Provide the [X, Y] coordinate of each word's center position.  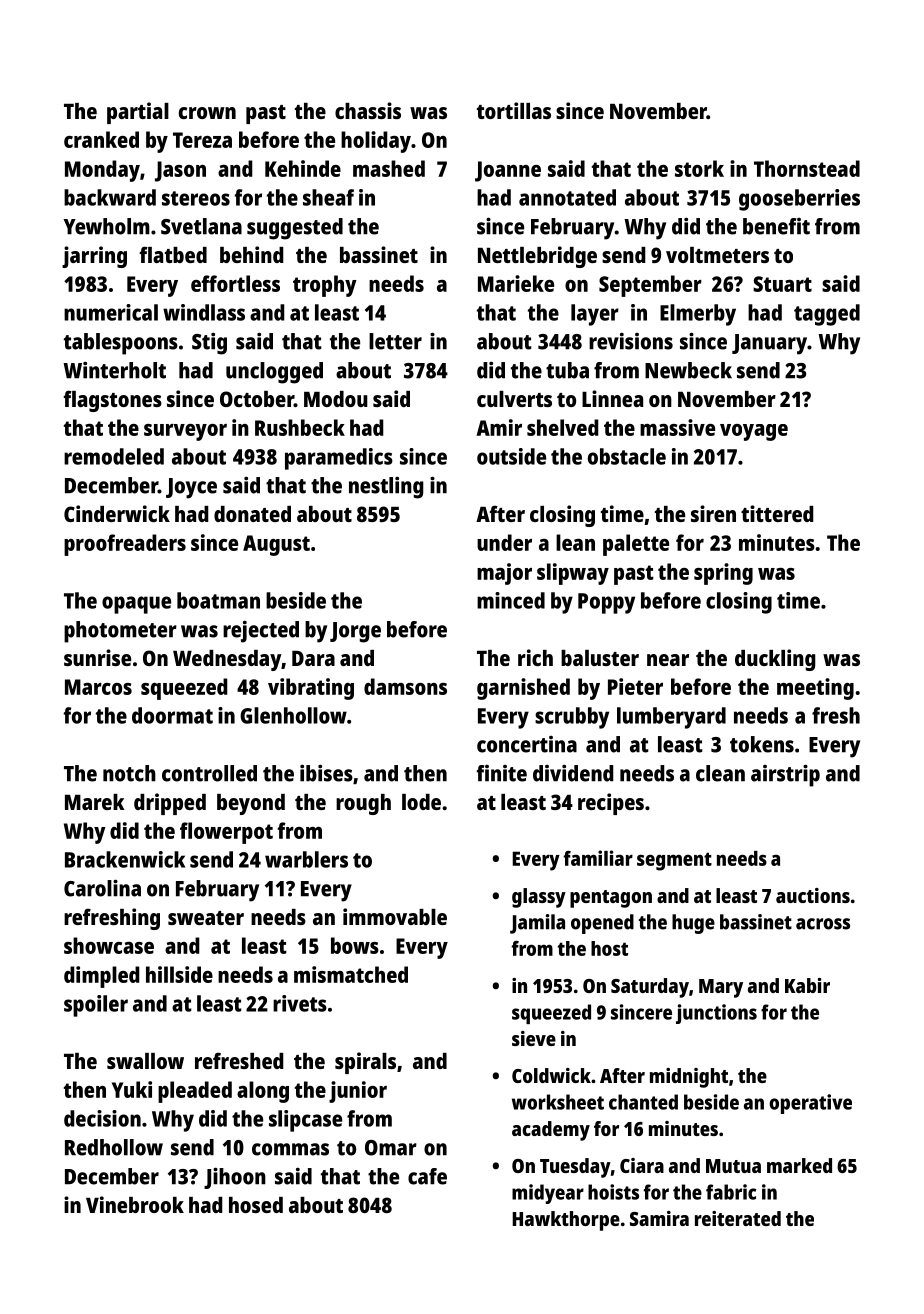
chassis [368, 110]
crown [207, 113]
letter [395, 341]
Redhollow [114, 1147]
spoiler [96, 1006]
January [769, 344]
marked [799, 1165]
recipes [611, 804]
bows [355, 945]
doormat [172, 715]
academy [551, 1131]
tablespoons [121, 344]
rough [363, 804]
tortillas [514, 110]
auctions [813, 895]
